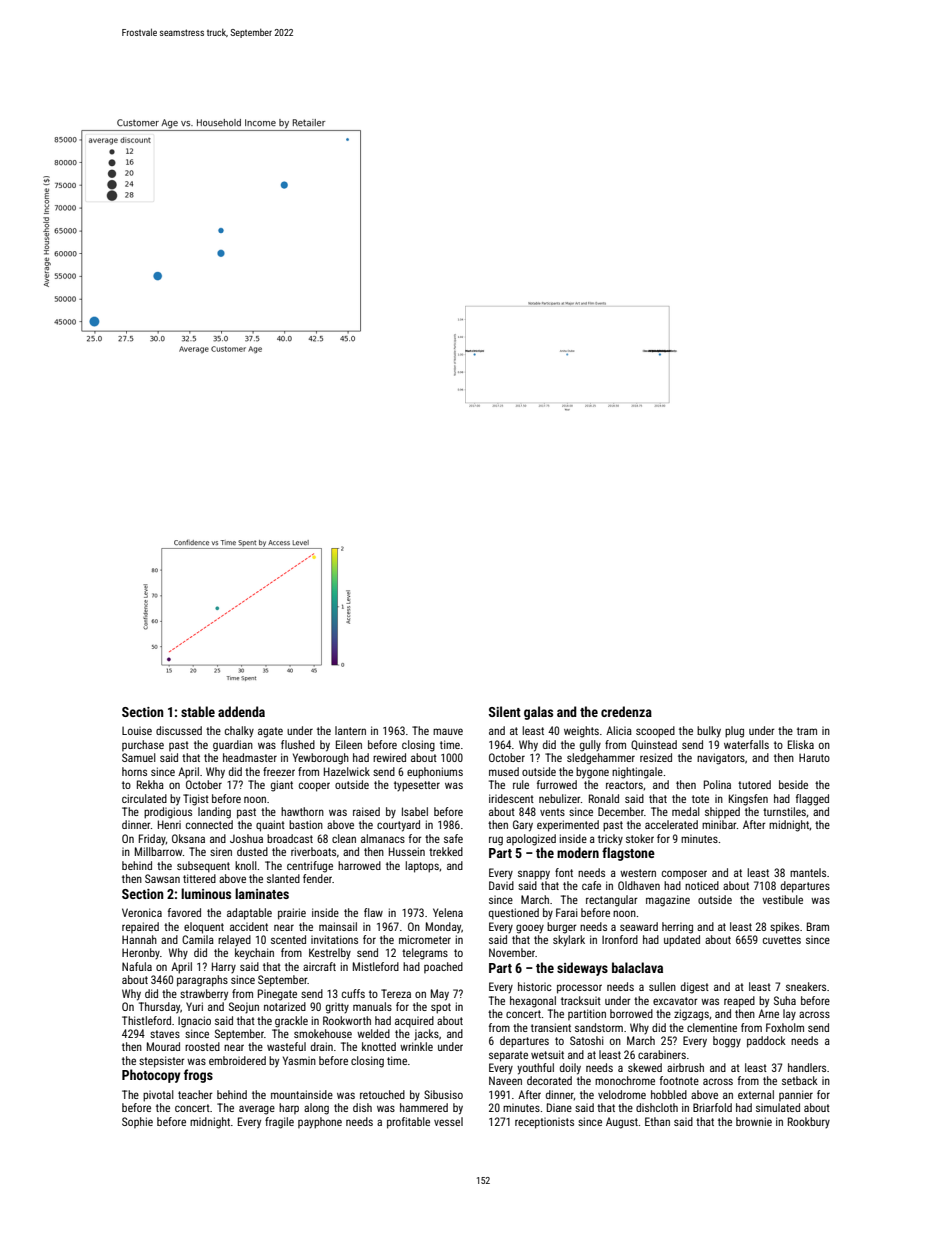 The image size is (952, 1233). Describe the element at coordinates (640, 838) in the document. I see `stoker` at that location.
